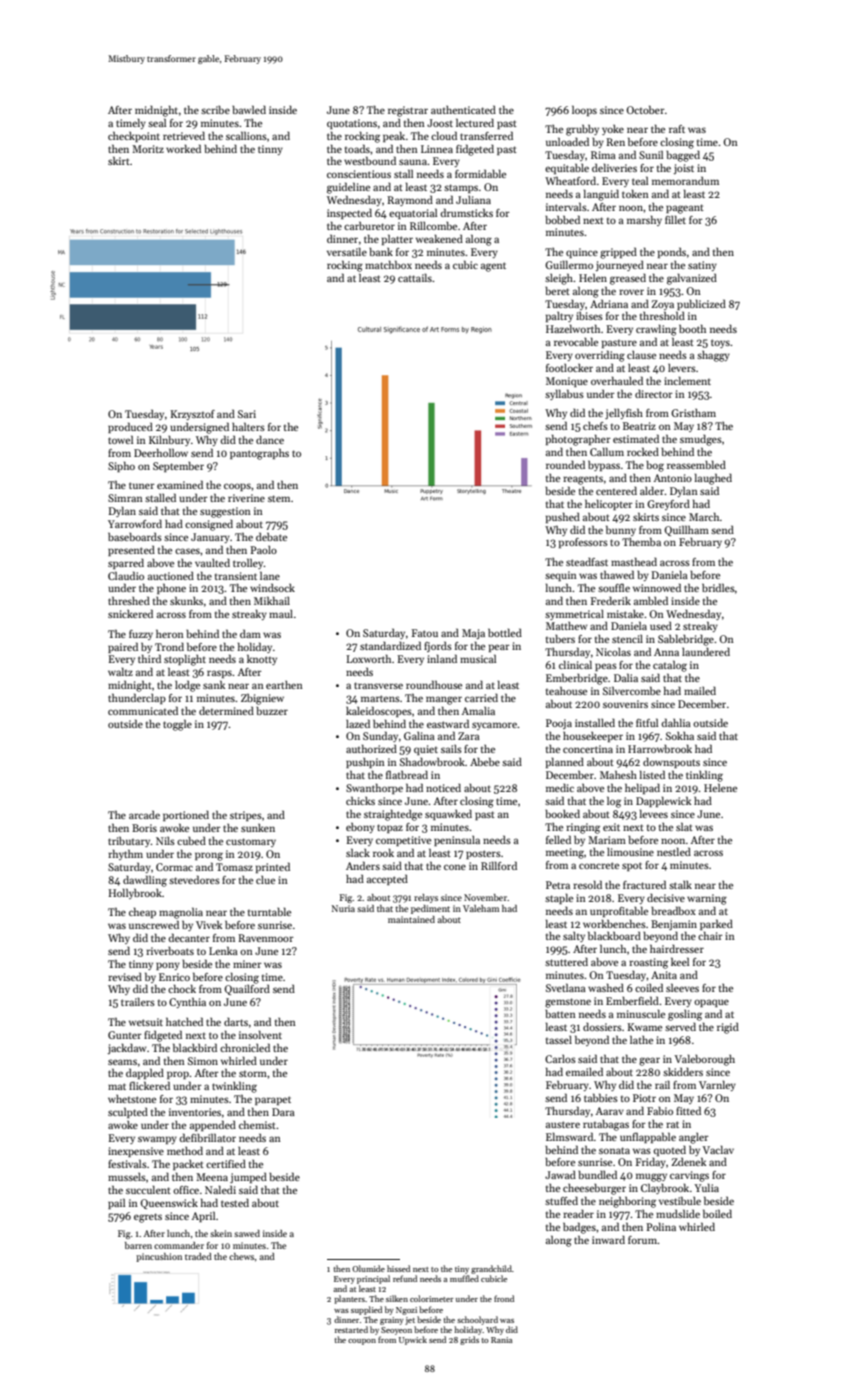 This document has height=1400, width=849. I want to click on Nuria, so click(343, 908).
